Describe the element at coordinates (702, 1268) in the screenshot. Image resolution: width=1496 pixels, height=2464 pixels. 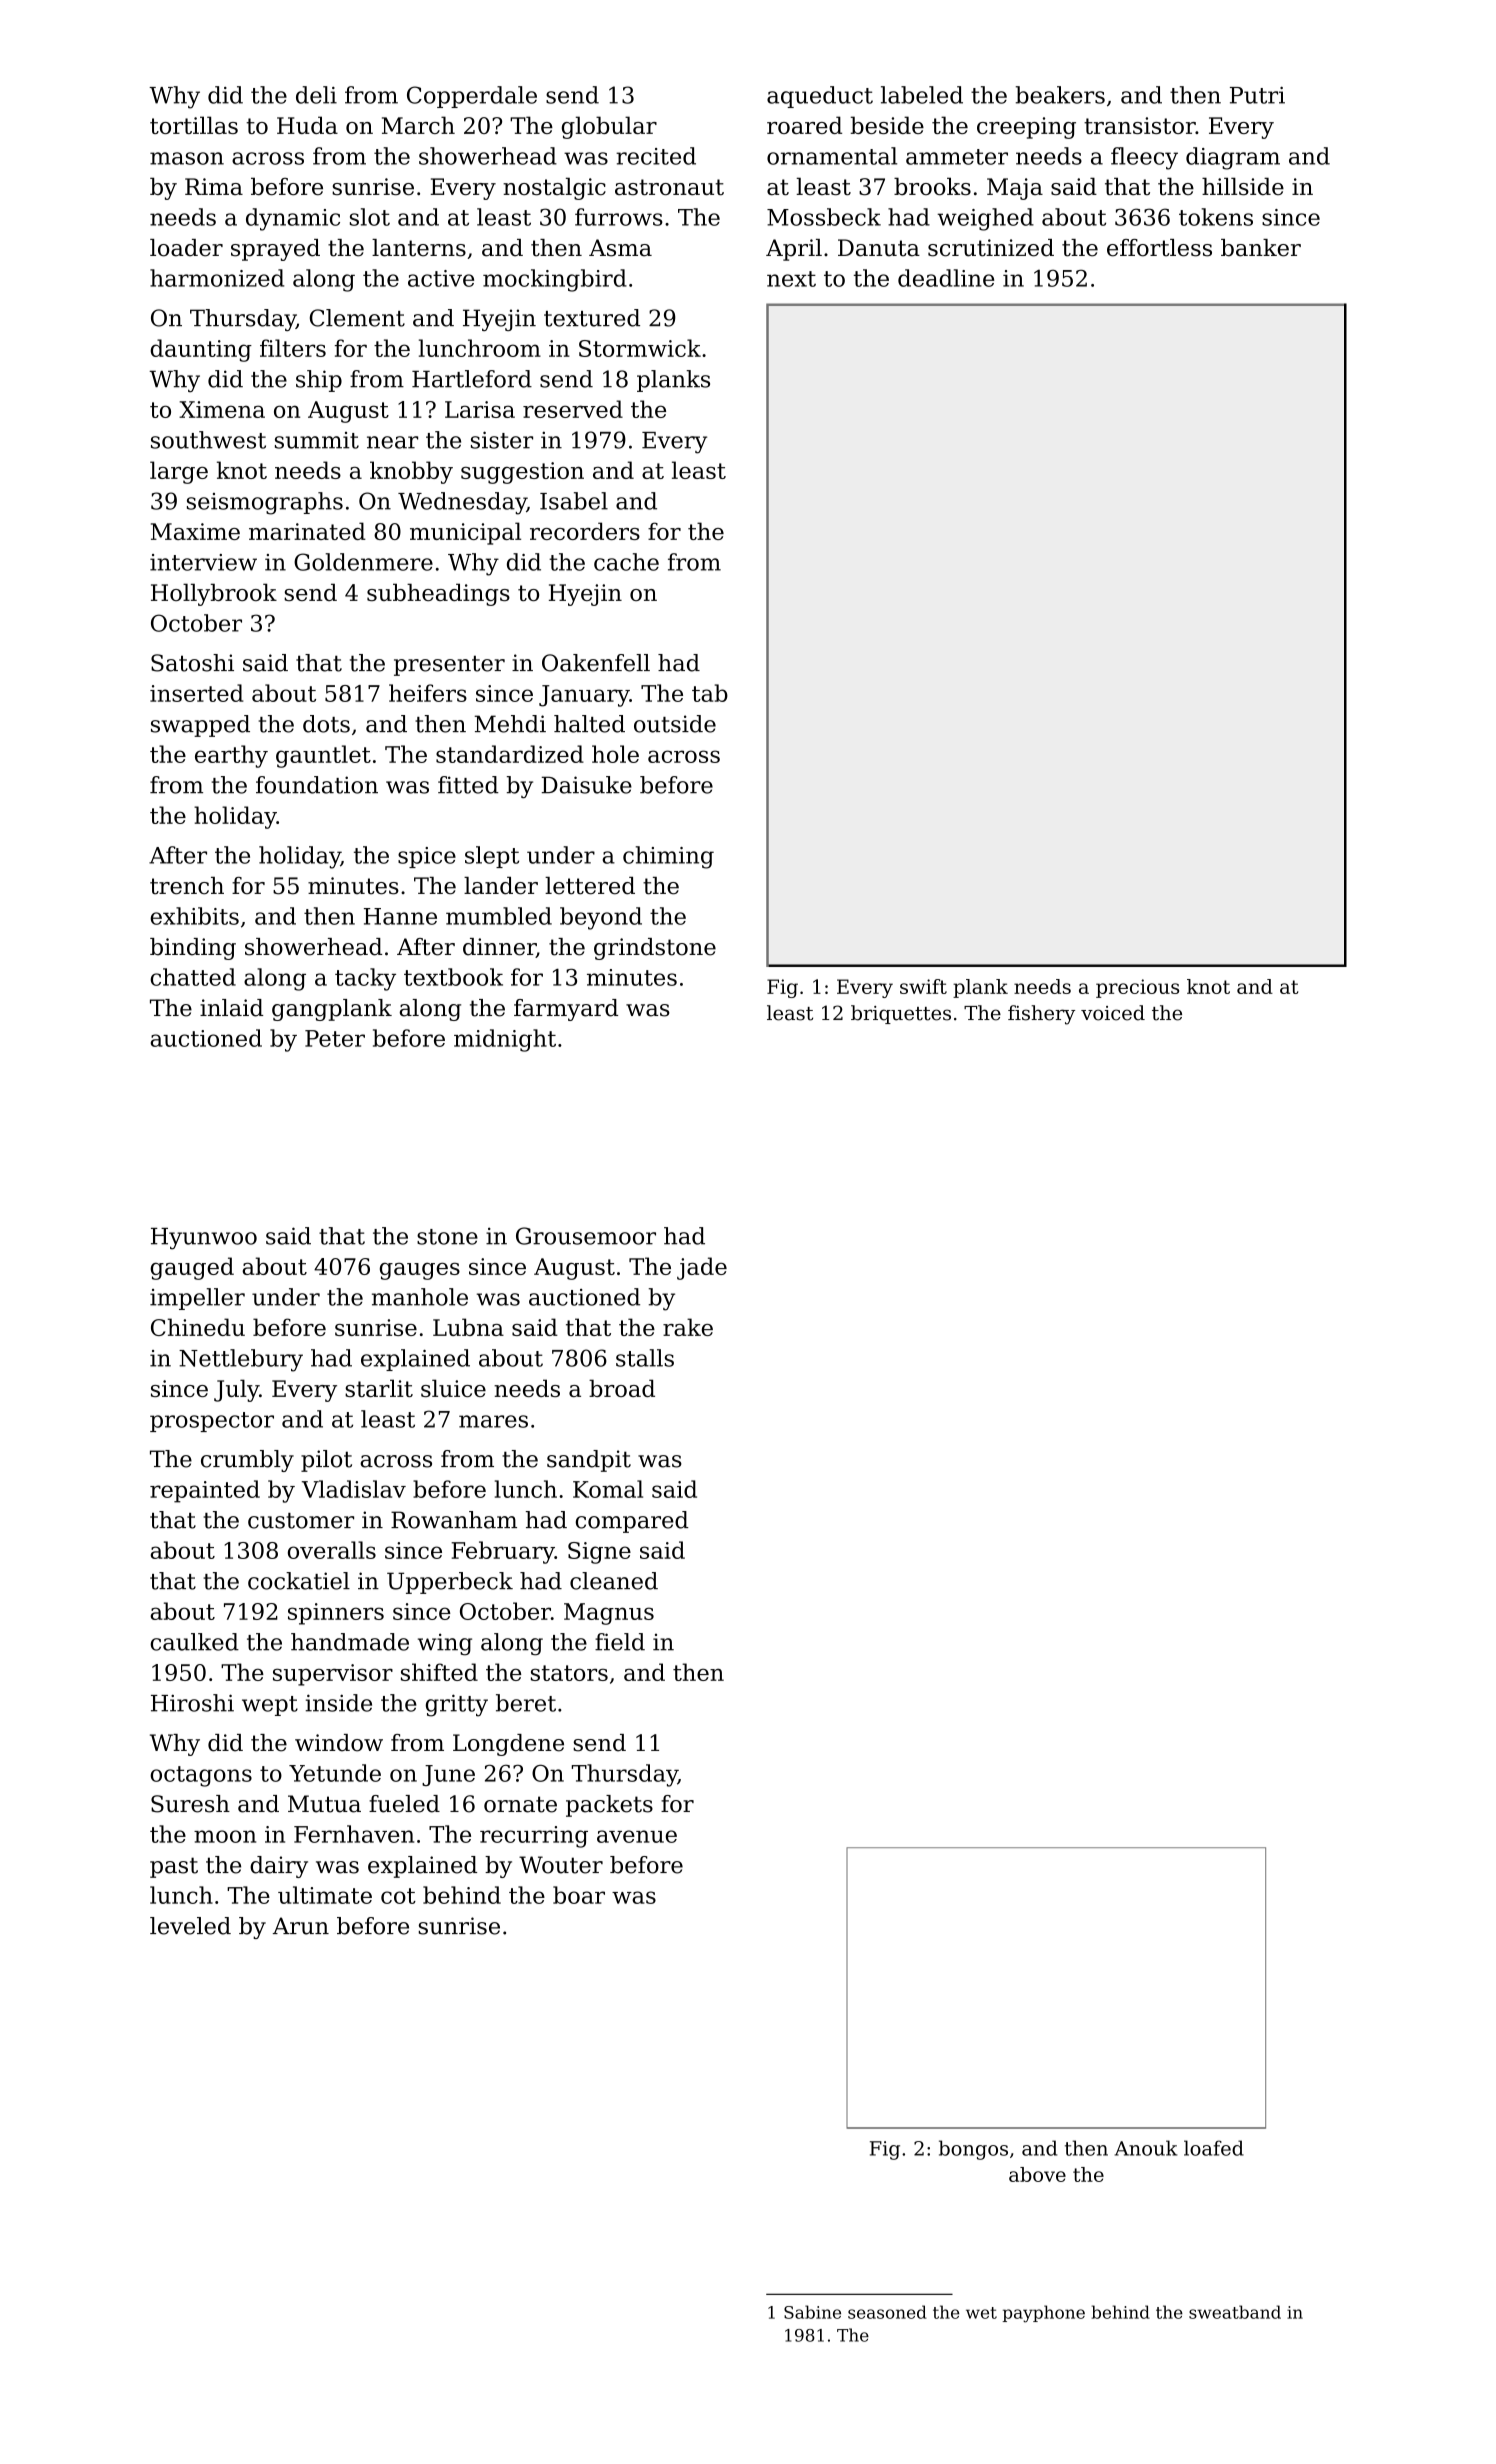
I see `jade` at that location.
